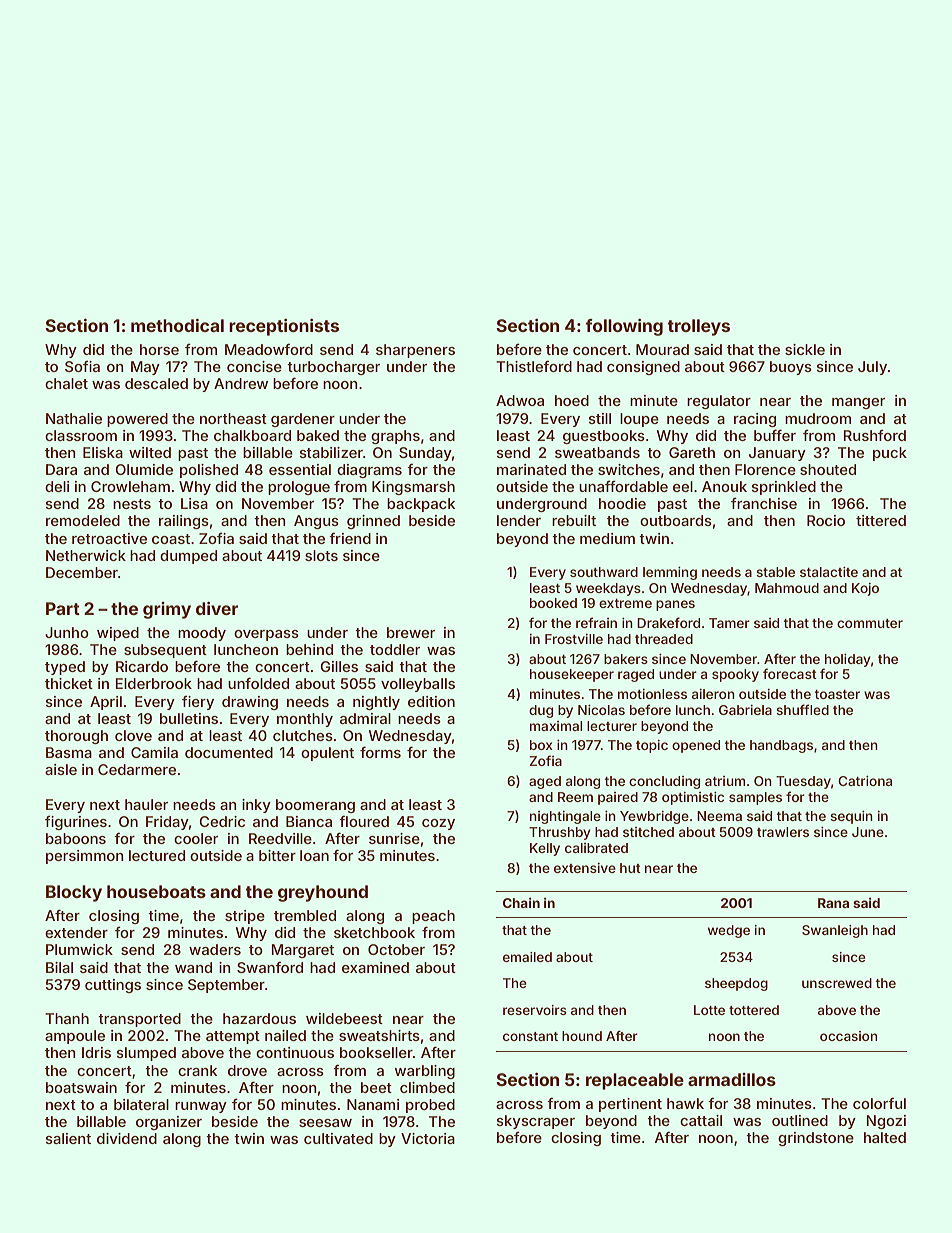 The width and height of the page is (952, 1233). Describe the element at coordinates (177, 325) in the page. I see `methodical` at that location.
